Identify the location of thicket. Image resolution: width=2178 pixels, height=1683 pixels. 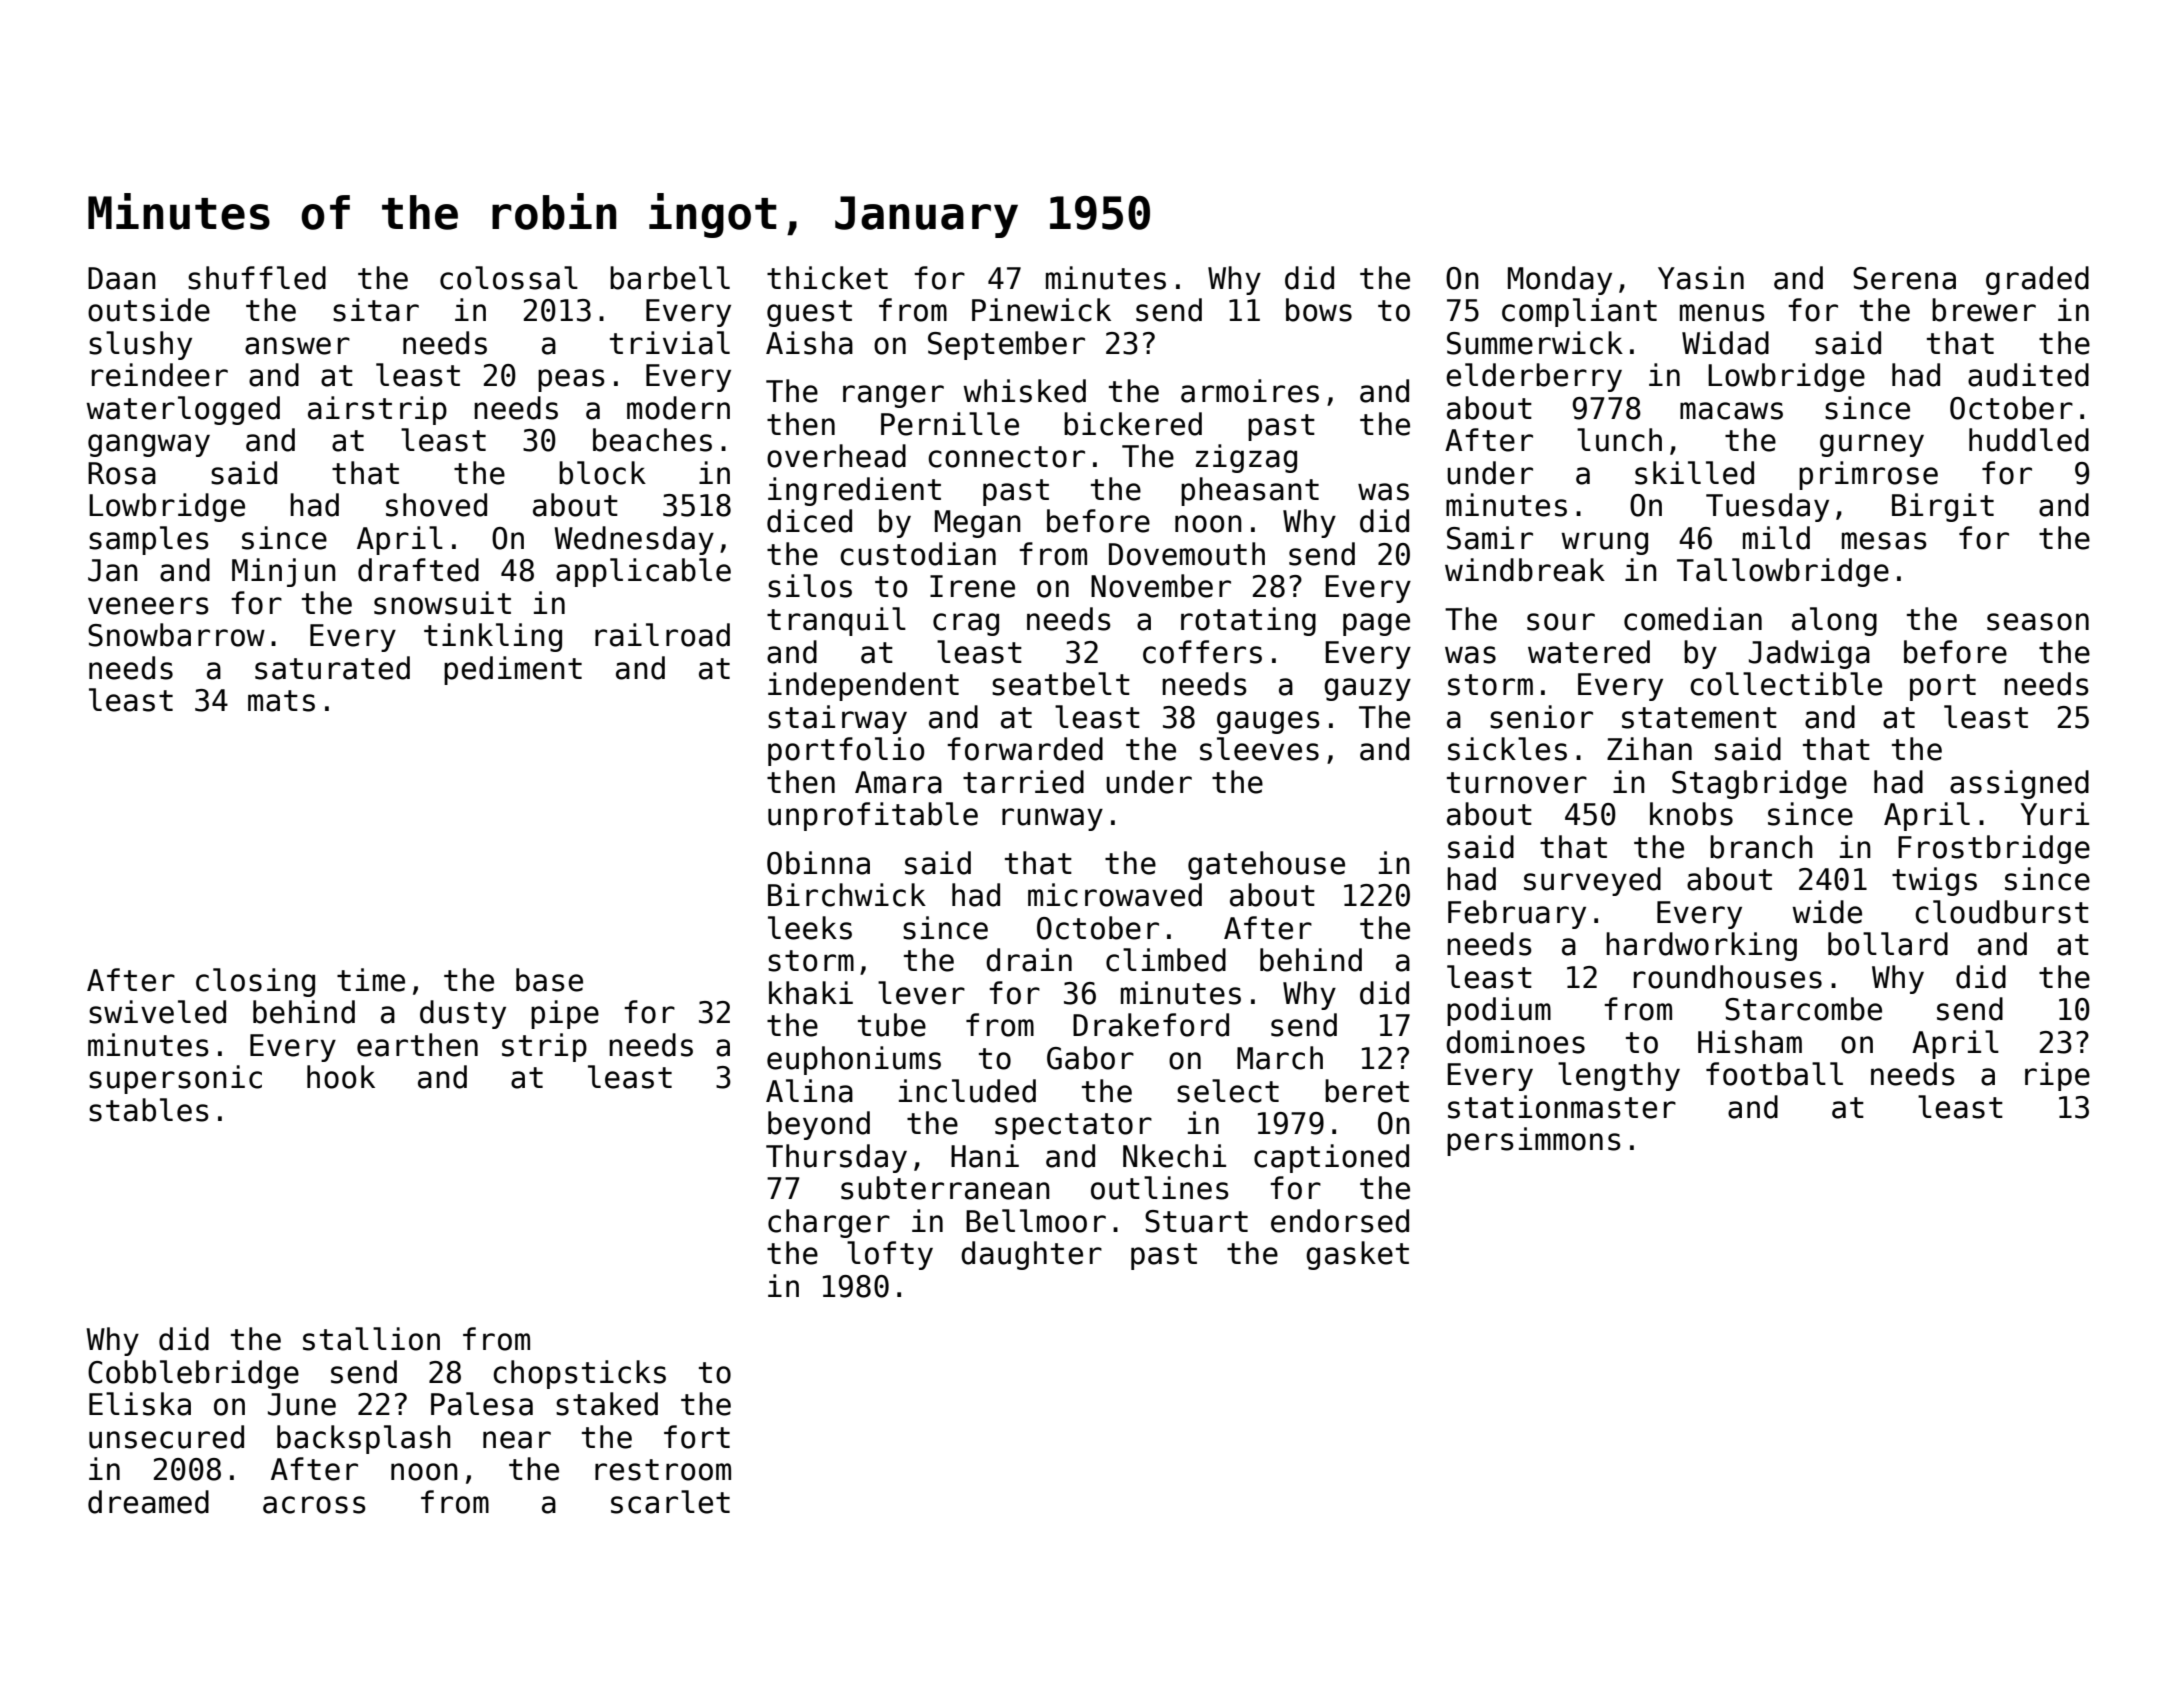
(827, 278).
